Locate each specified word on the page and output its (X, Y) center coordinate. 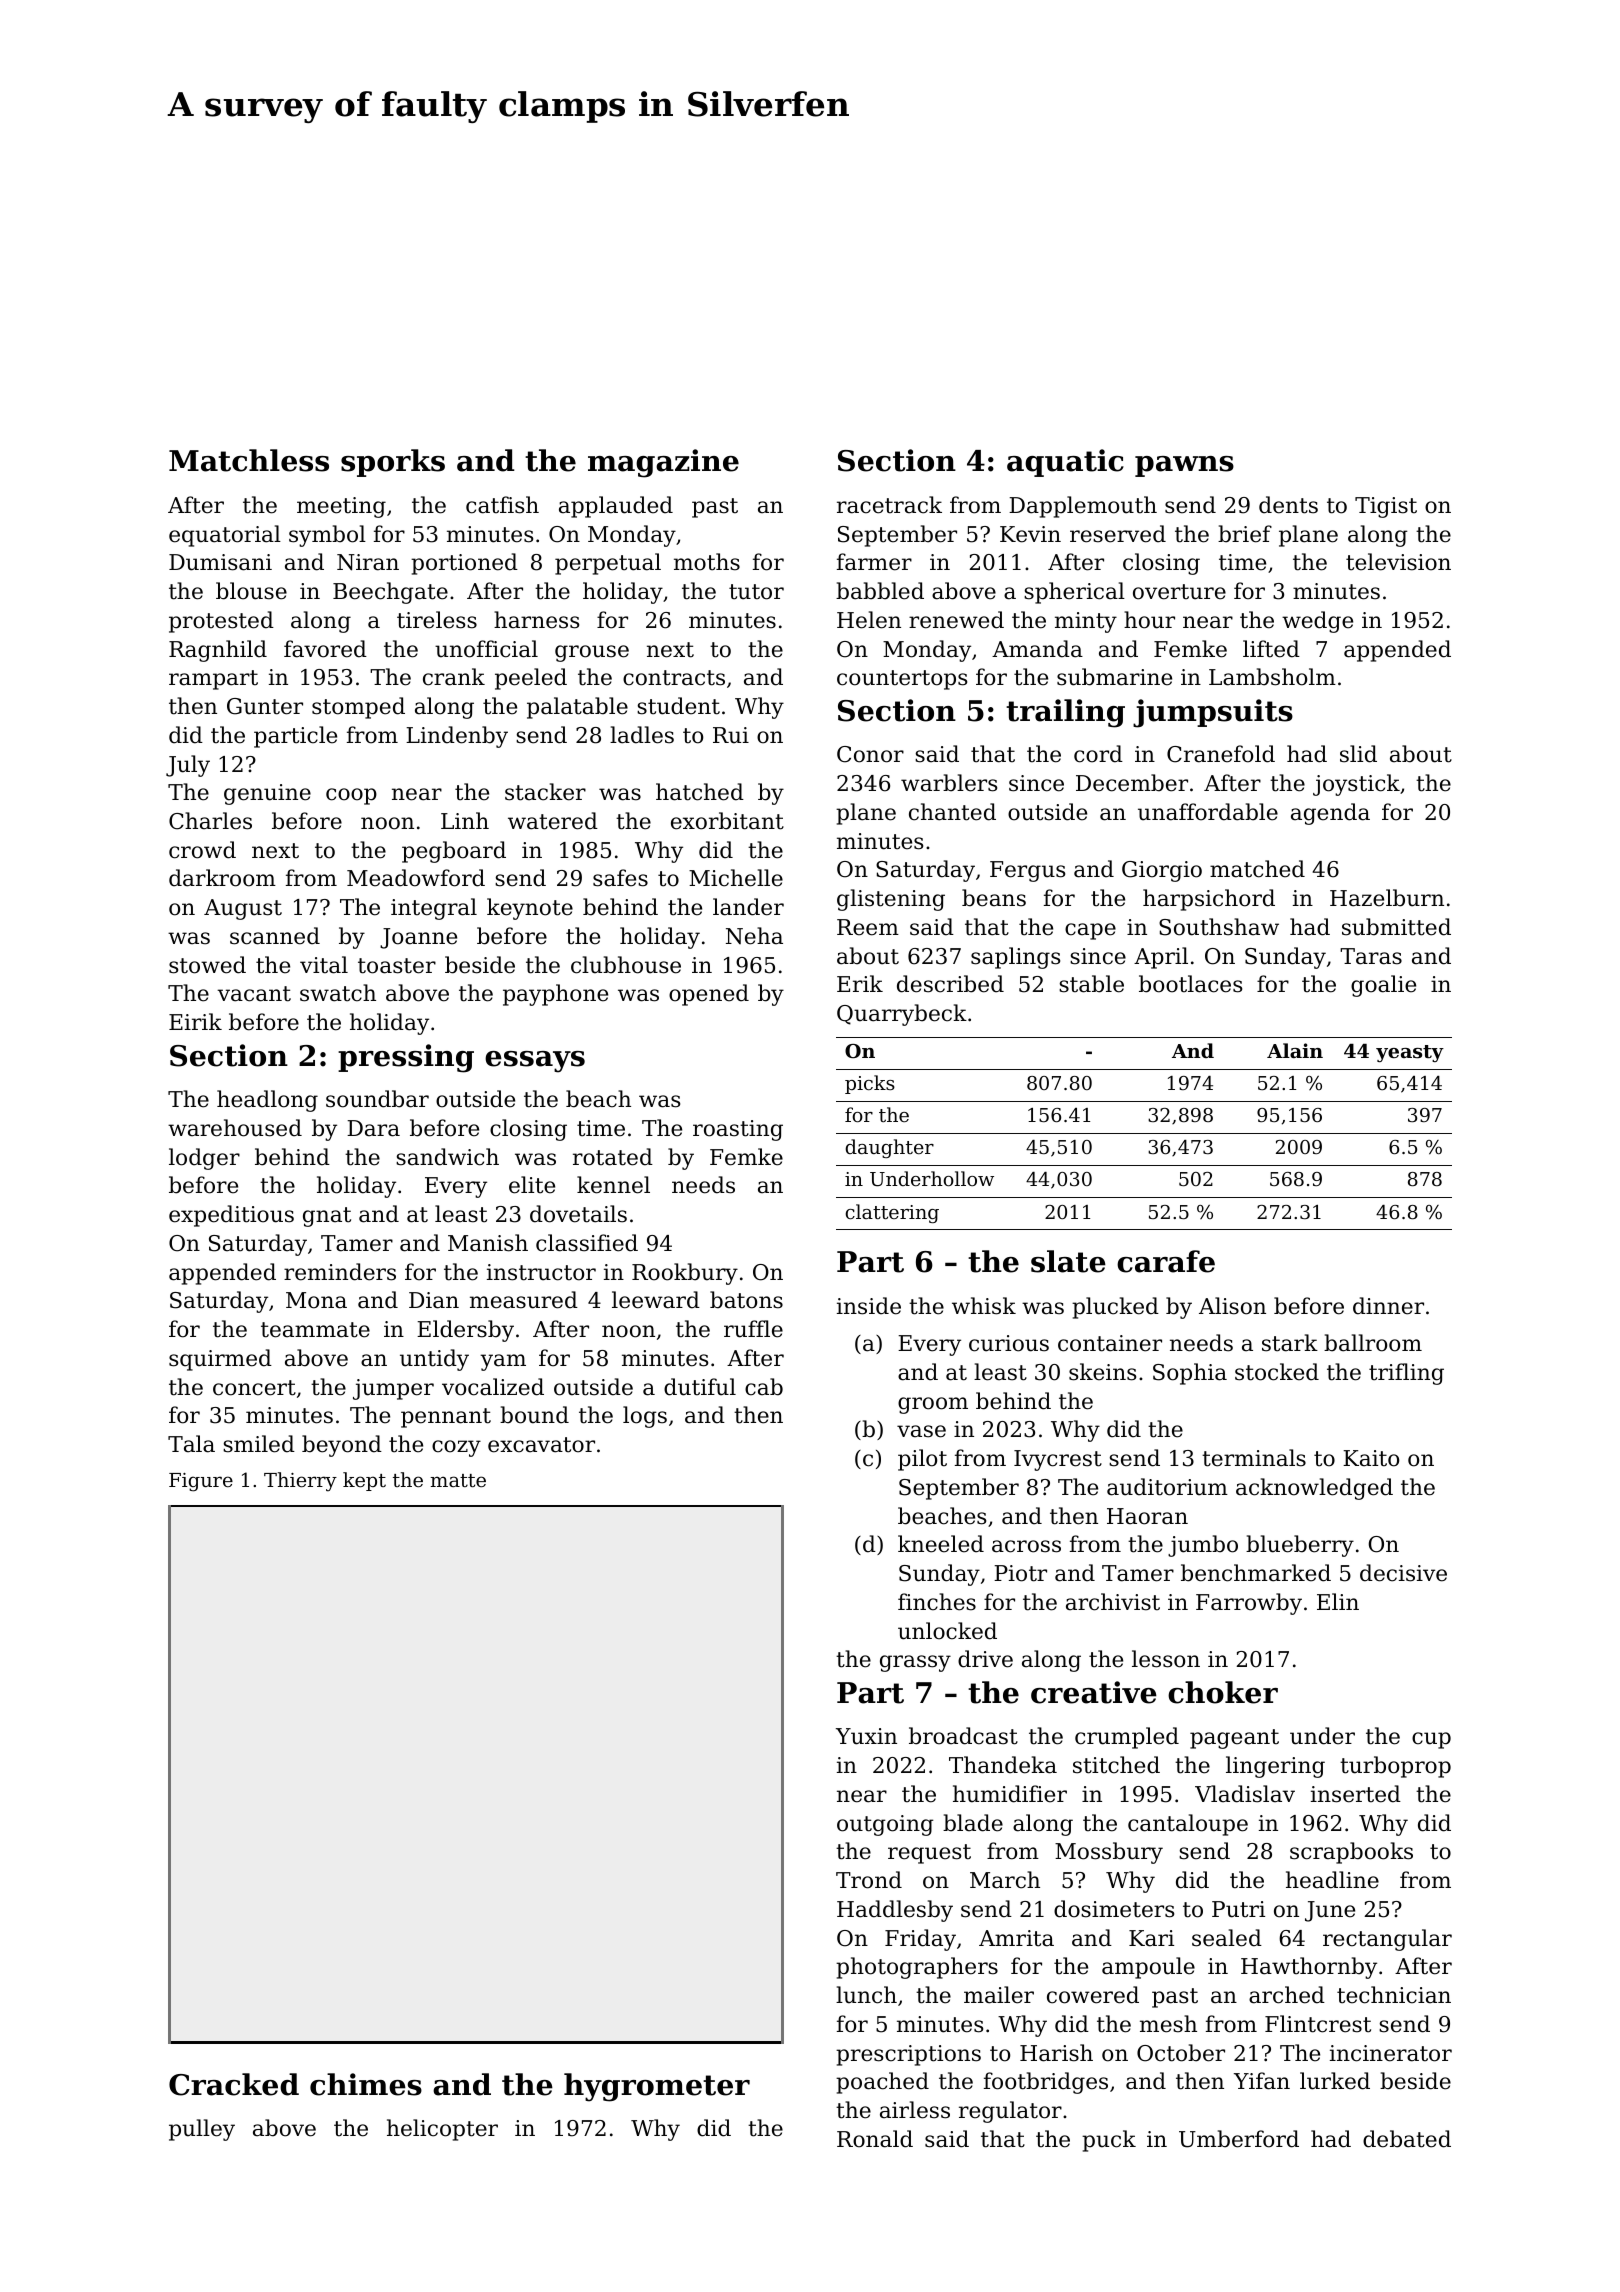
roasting (738, 1130)
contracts (674, 678)
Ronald (875, 2139)
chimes (366, 2084)
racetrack (889, 505)
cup (1431, 1740)
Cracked (234, 2084)
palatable (577, 708)
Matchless (249, 460)
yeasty (1410, 1053)
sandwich (447, 1157)
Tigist (1386, 507)
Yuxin (866, 1736)
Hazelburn (1387, 898)
